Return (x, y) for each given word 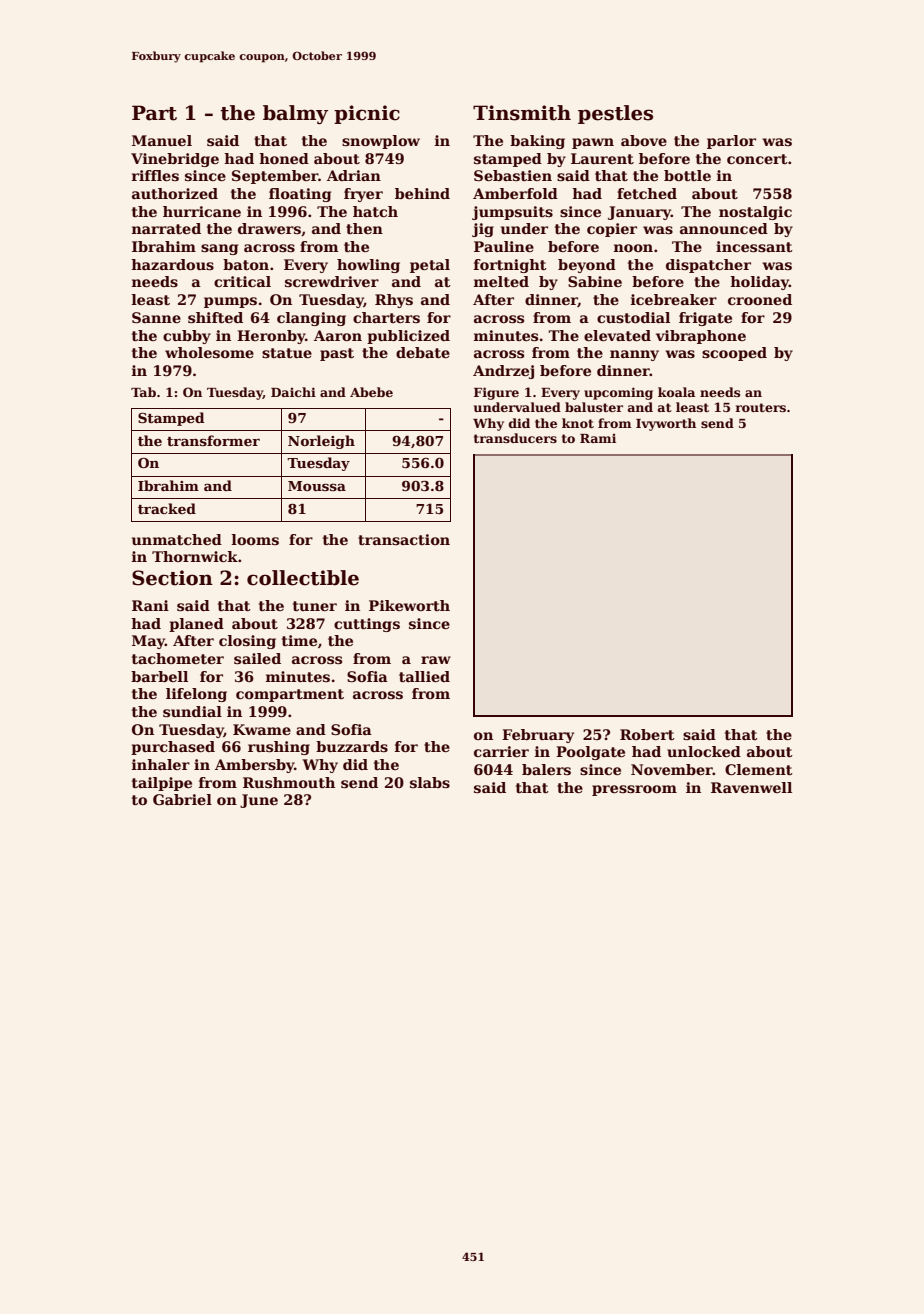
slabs (430, 782)
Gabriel (182, 799)
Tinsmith (522, 113)
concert (757, 159)
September (275, 177)
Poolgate (590, 753)
